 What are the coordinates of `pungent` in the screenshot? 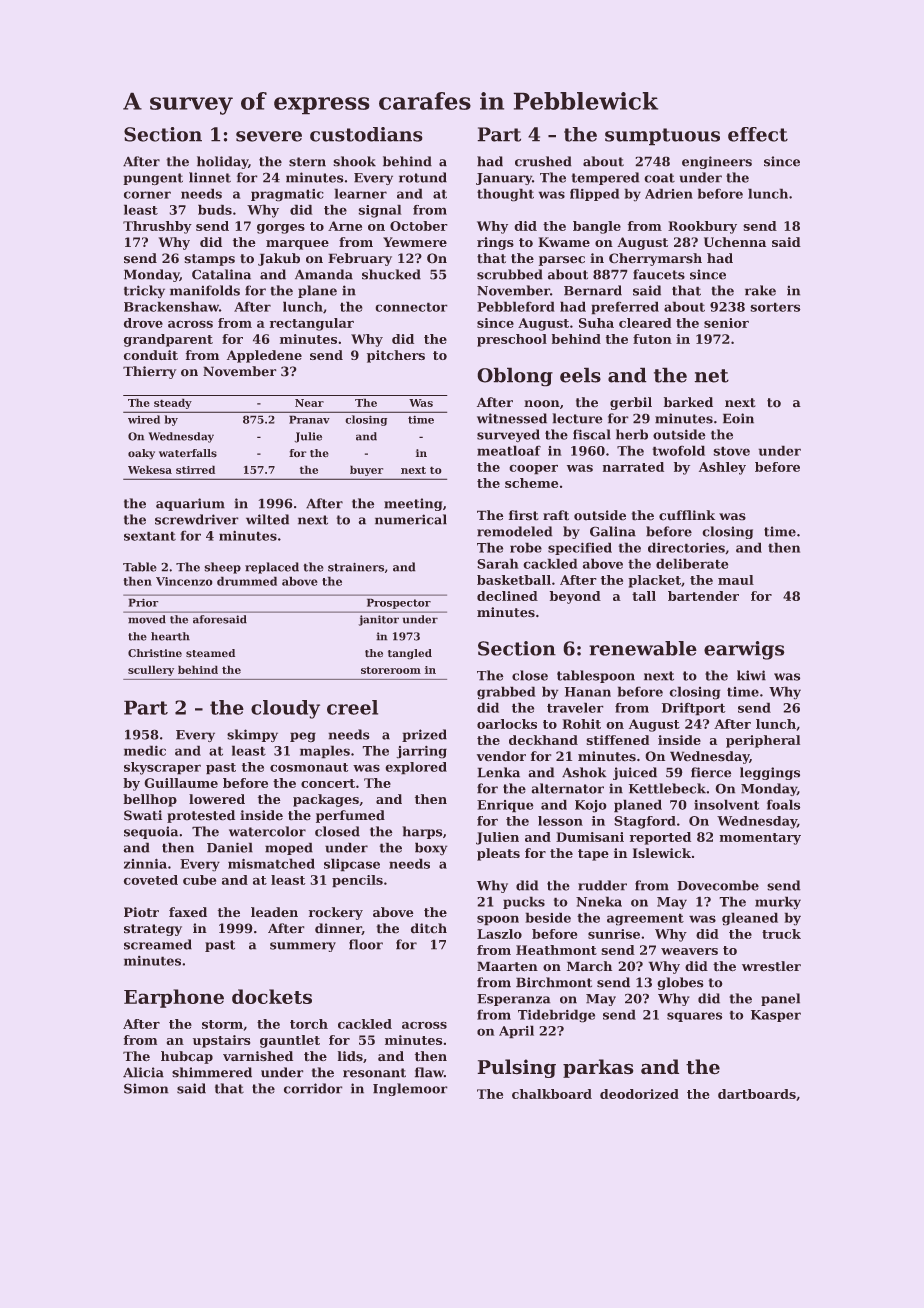 It's located at (153, 179).
